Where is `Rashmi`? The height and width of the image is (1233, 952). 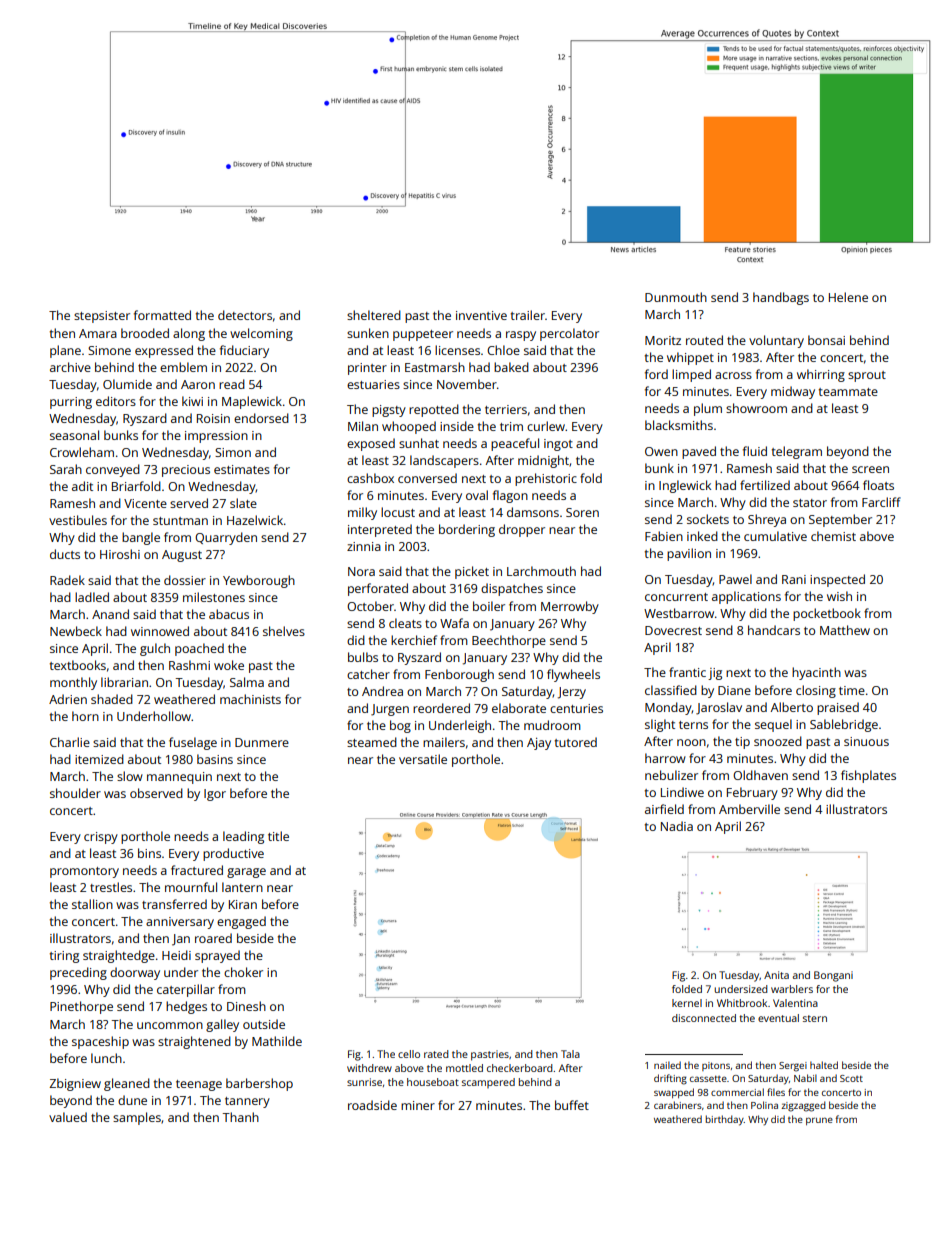
Rashmi is located at coordinates (189, 665).
